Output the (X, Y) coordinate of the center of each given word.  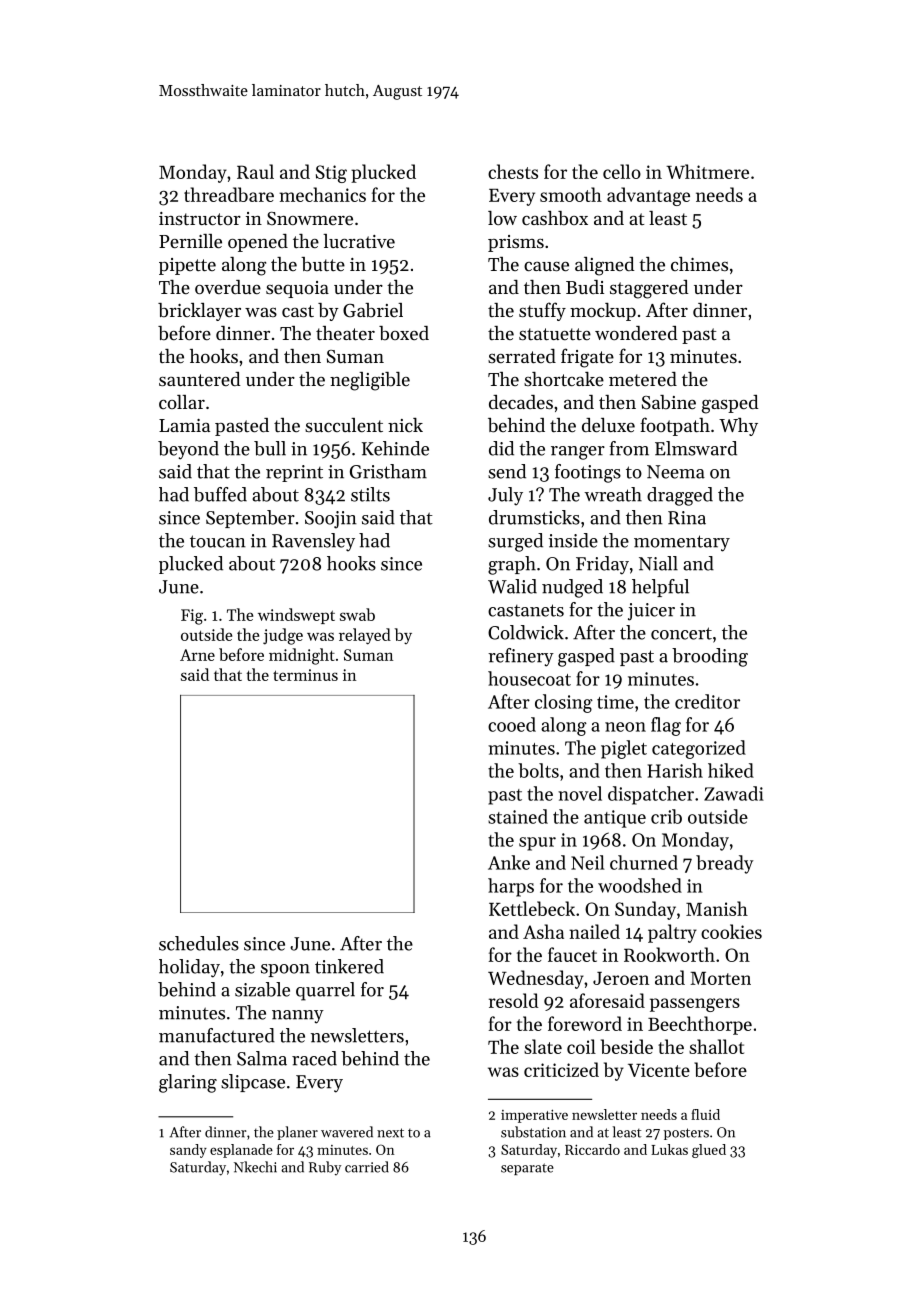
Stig (331, 174)
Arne (197, 655)
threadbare (229, 194)
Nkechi (255, 1167)
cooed (512, 724)
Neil (587, 862)
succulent (344, 425)
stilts (370, 494)
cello (622, 171)
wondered (636, 333)
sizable (262, 989)
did (501, 448)
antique (615, 819)
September (250, 519)
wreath (613, 494)
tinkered (349, 966)
